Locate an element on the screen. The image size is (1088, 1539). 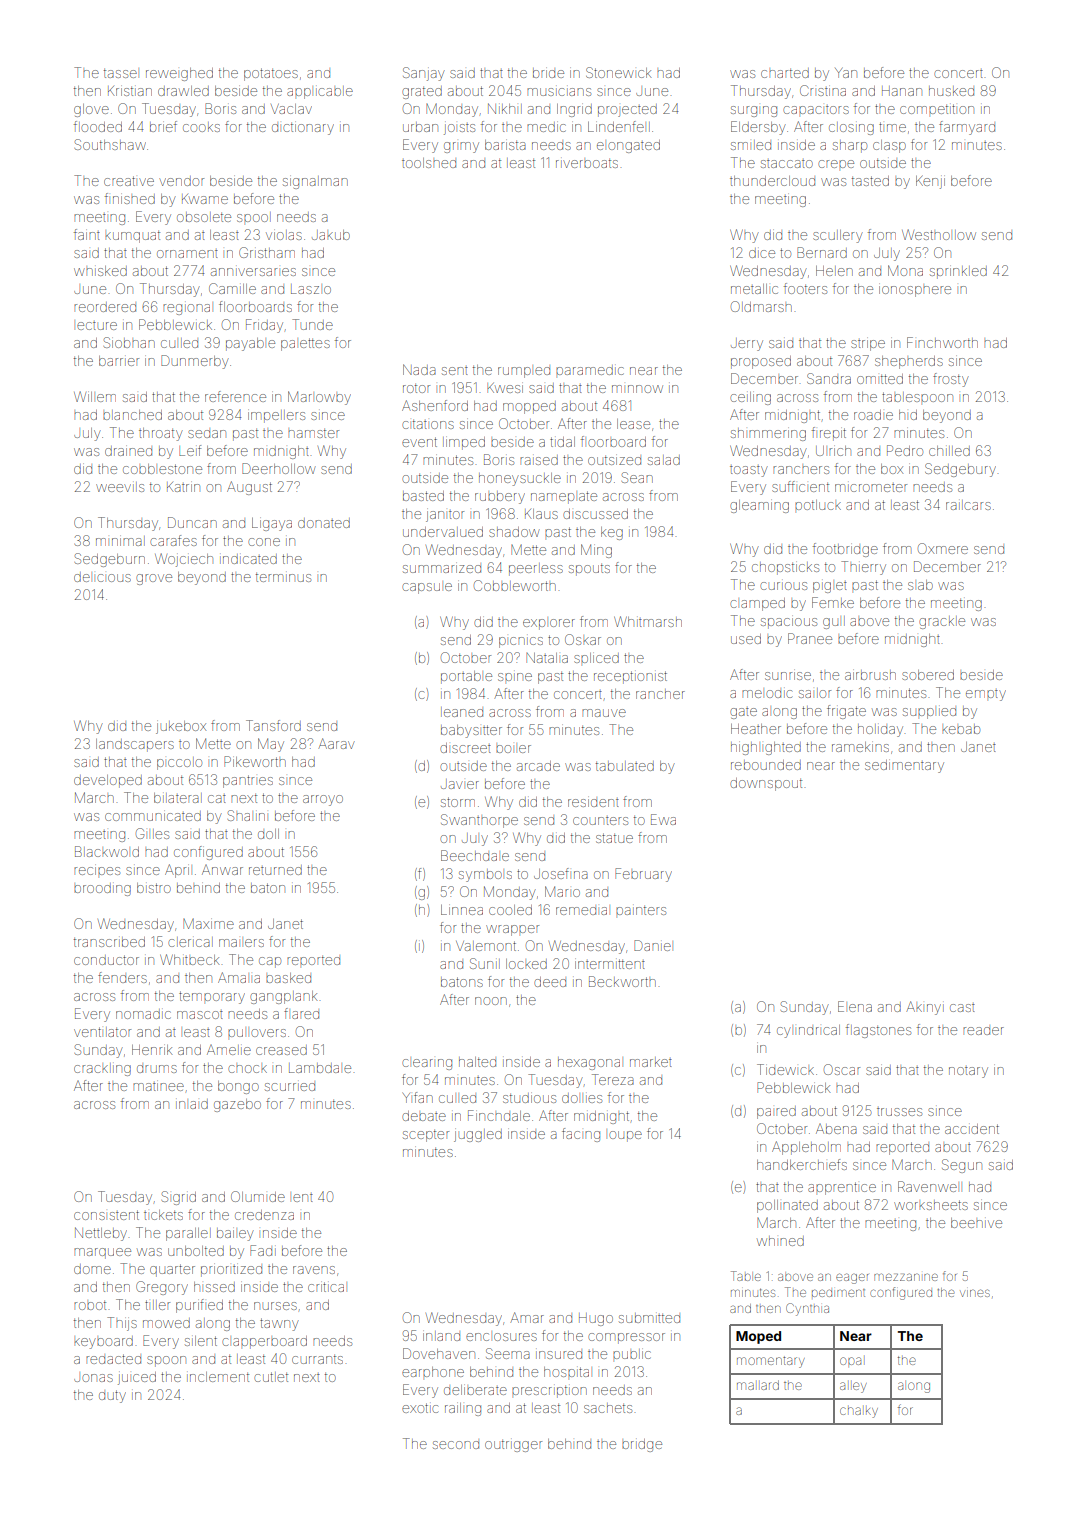
paired is located at coordinates (776, 1112).
